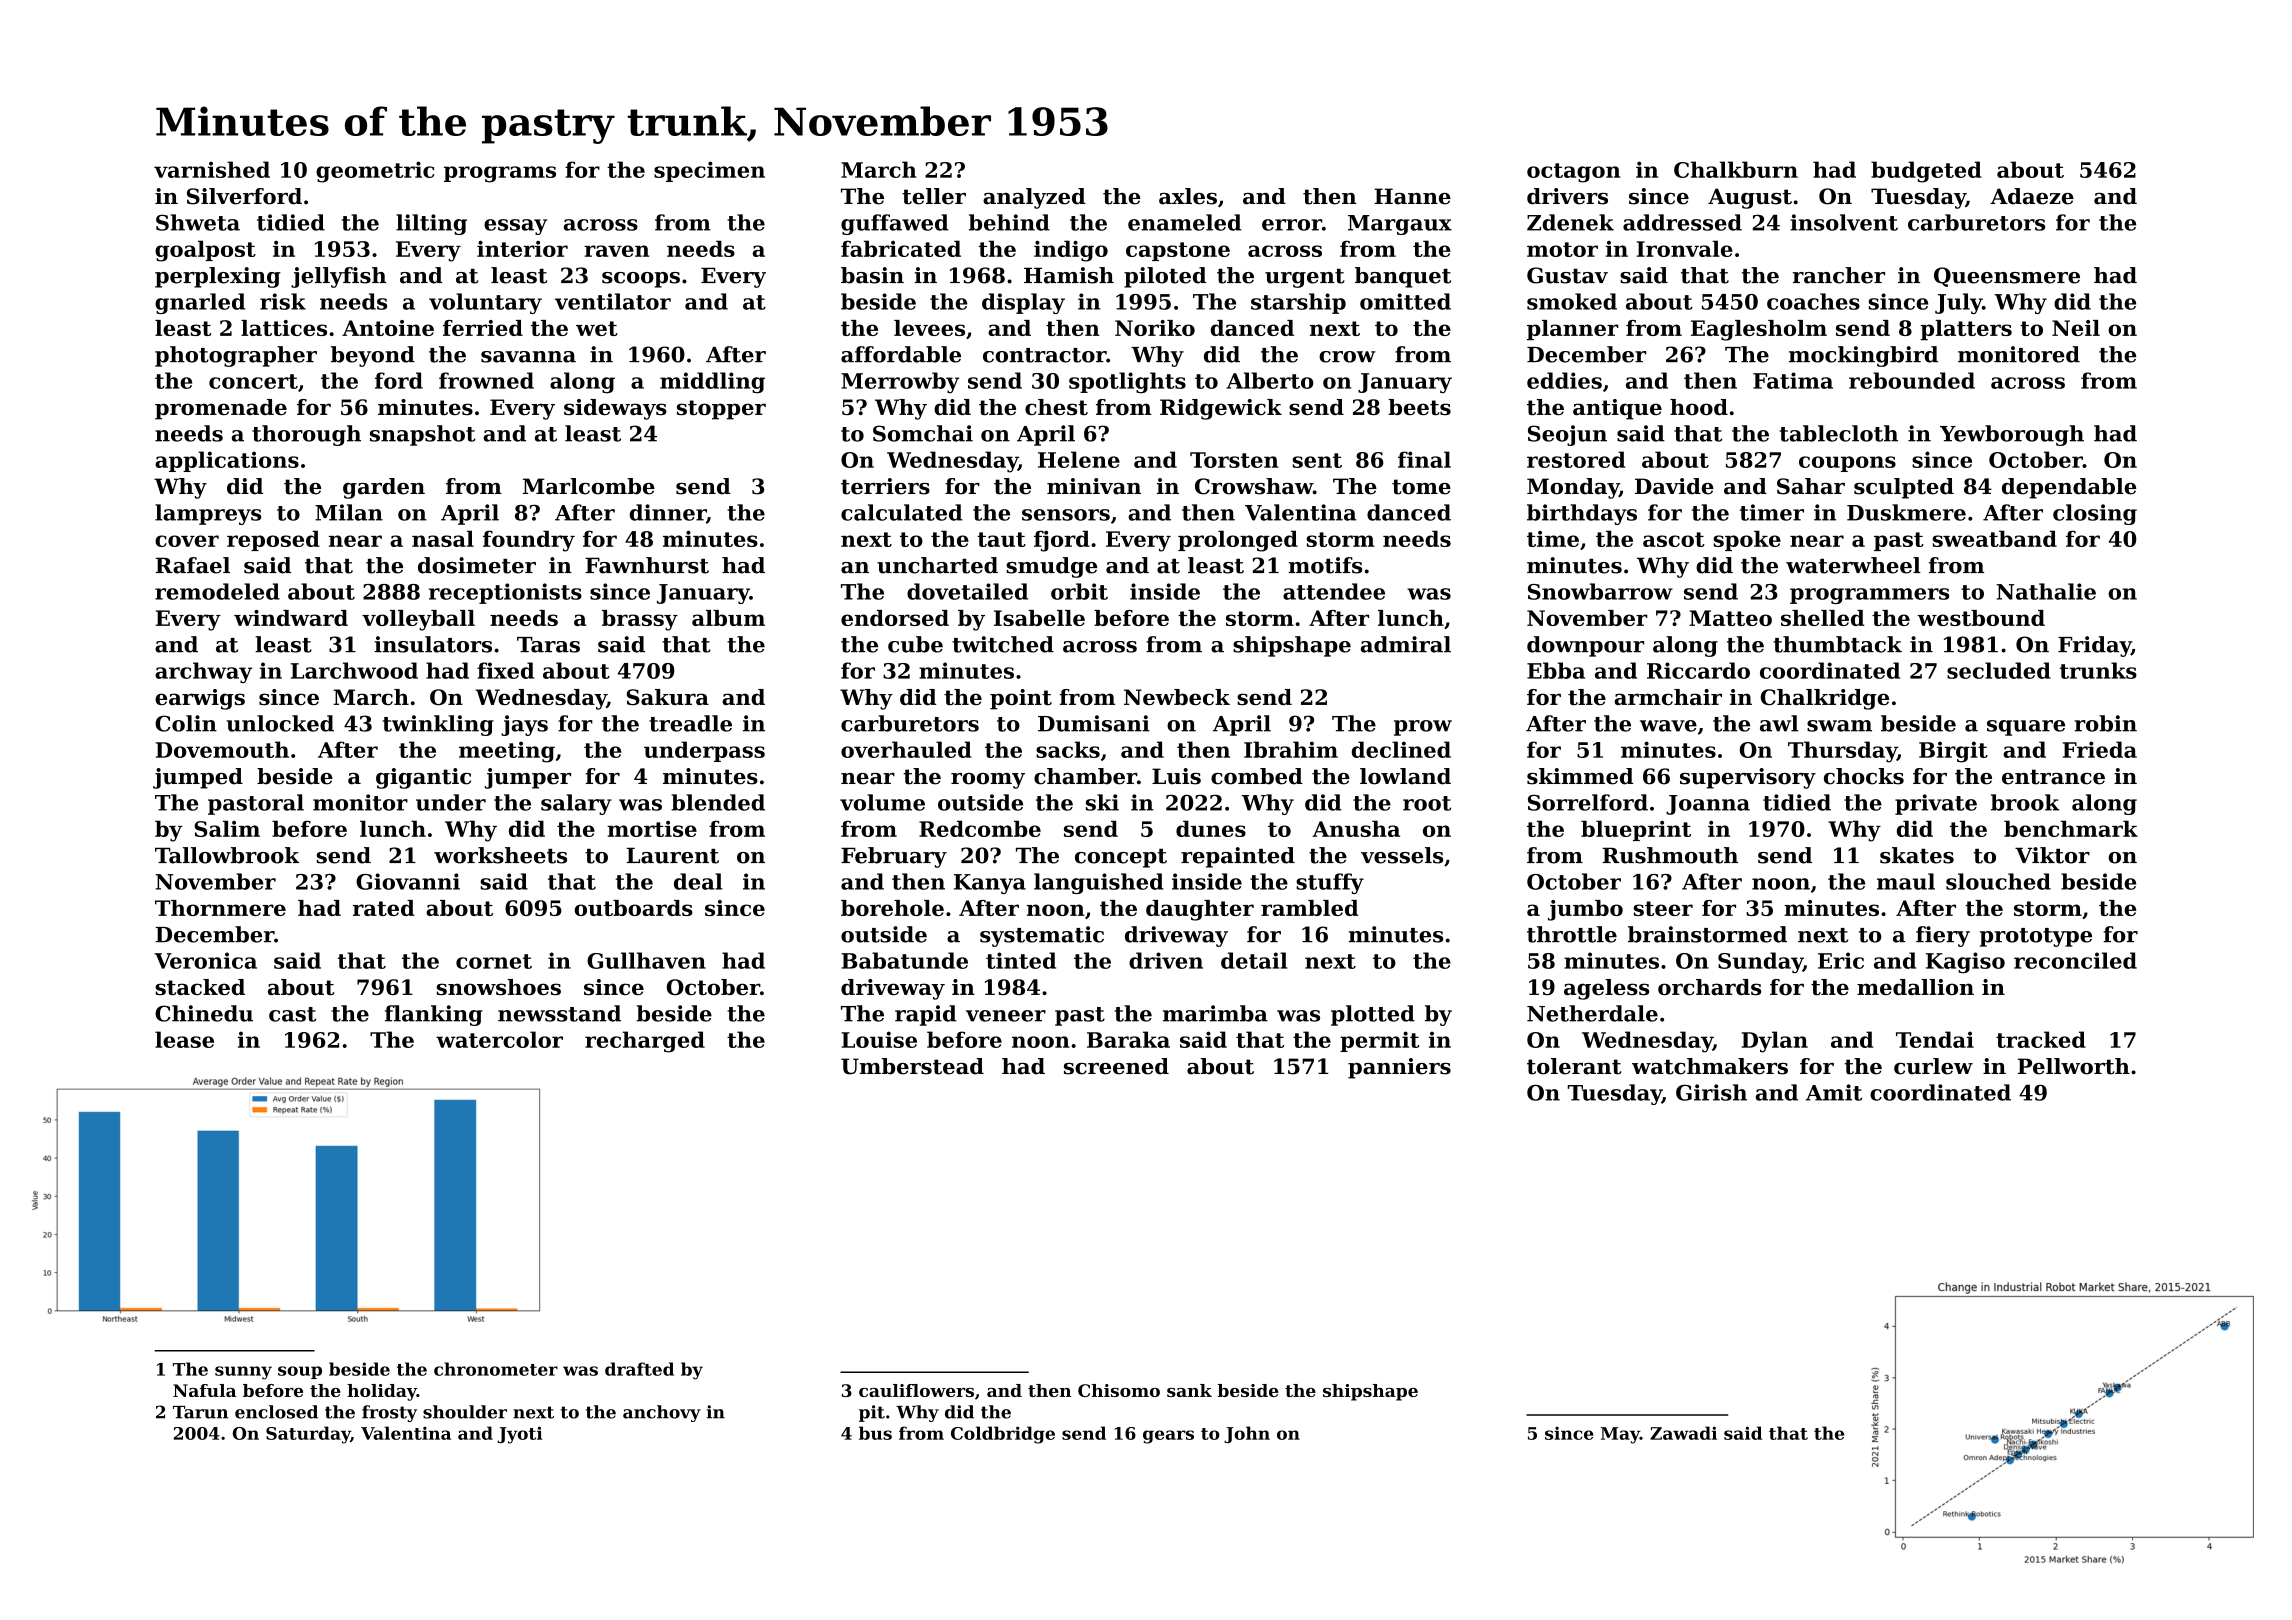 The width and height of the screenshot is (2292, 1620). Describe the element at coordinates (477, 565) in the screenshot. I see `dosimeter` at that location.
